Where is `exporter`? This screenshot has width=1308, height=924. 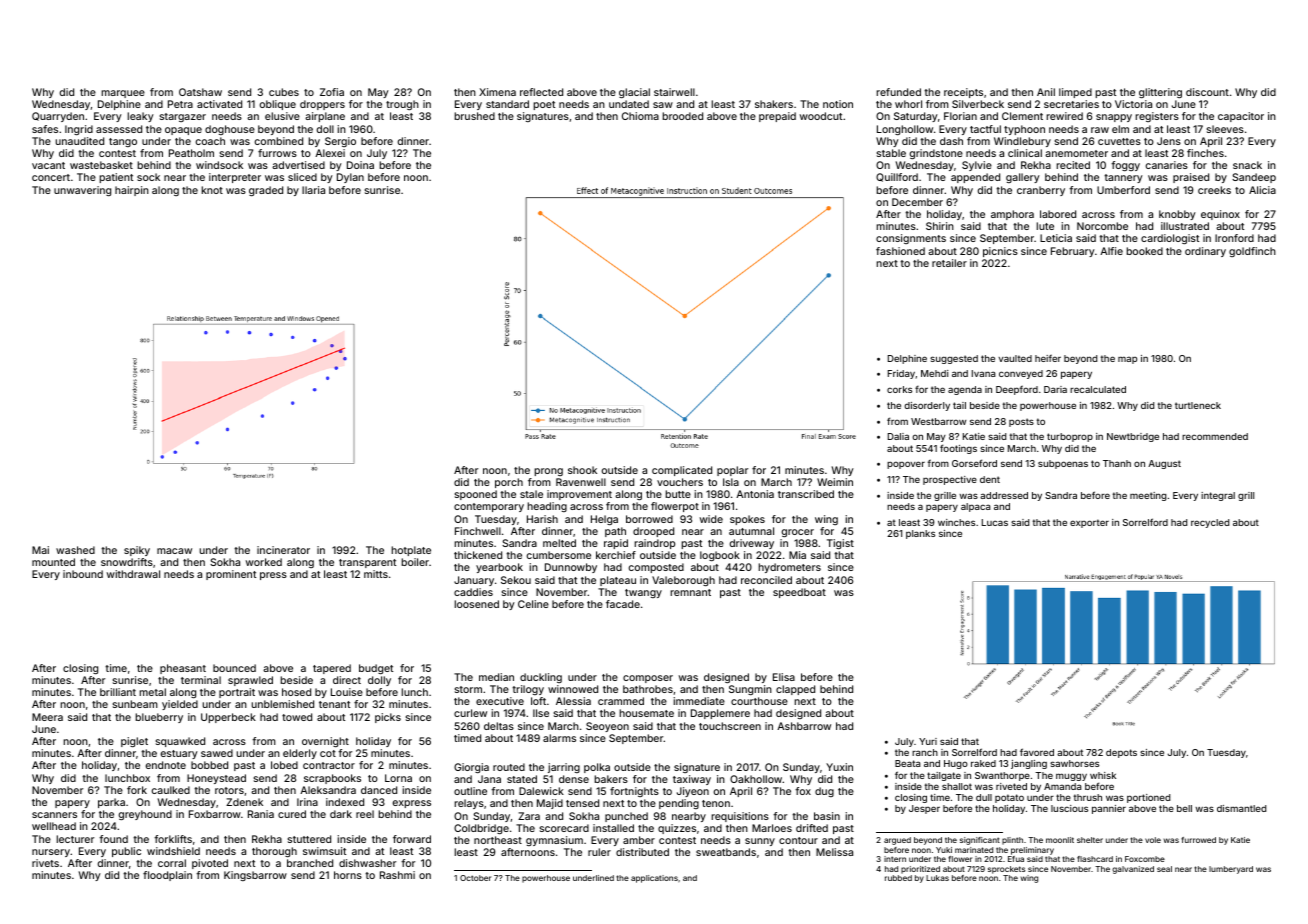 exporter is located at coordinates (1089, 523).
